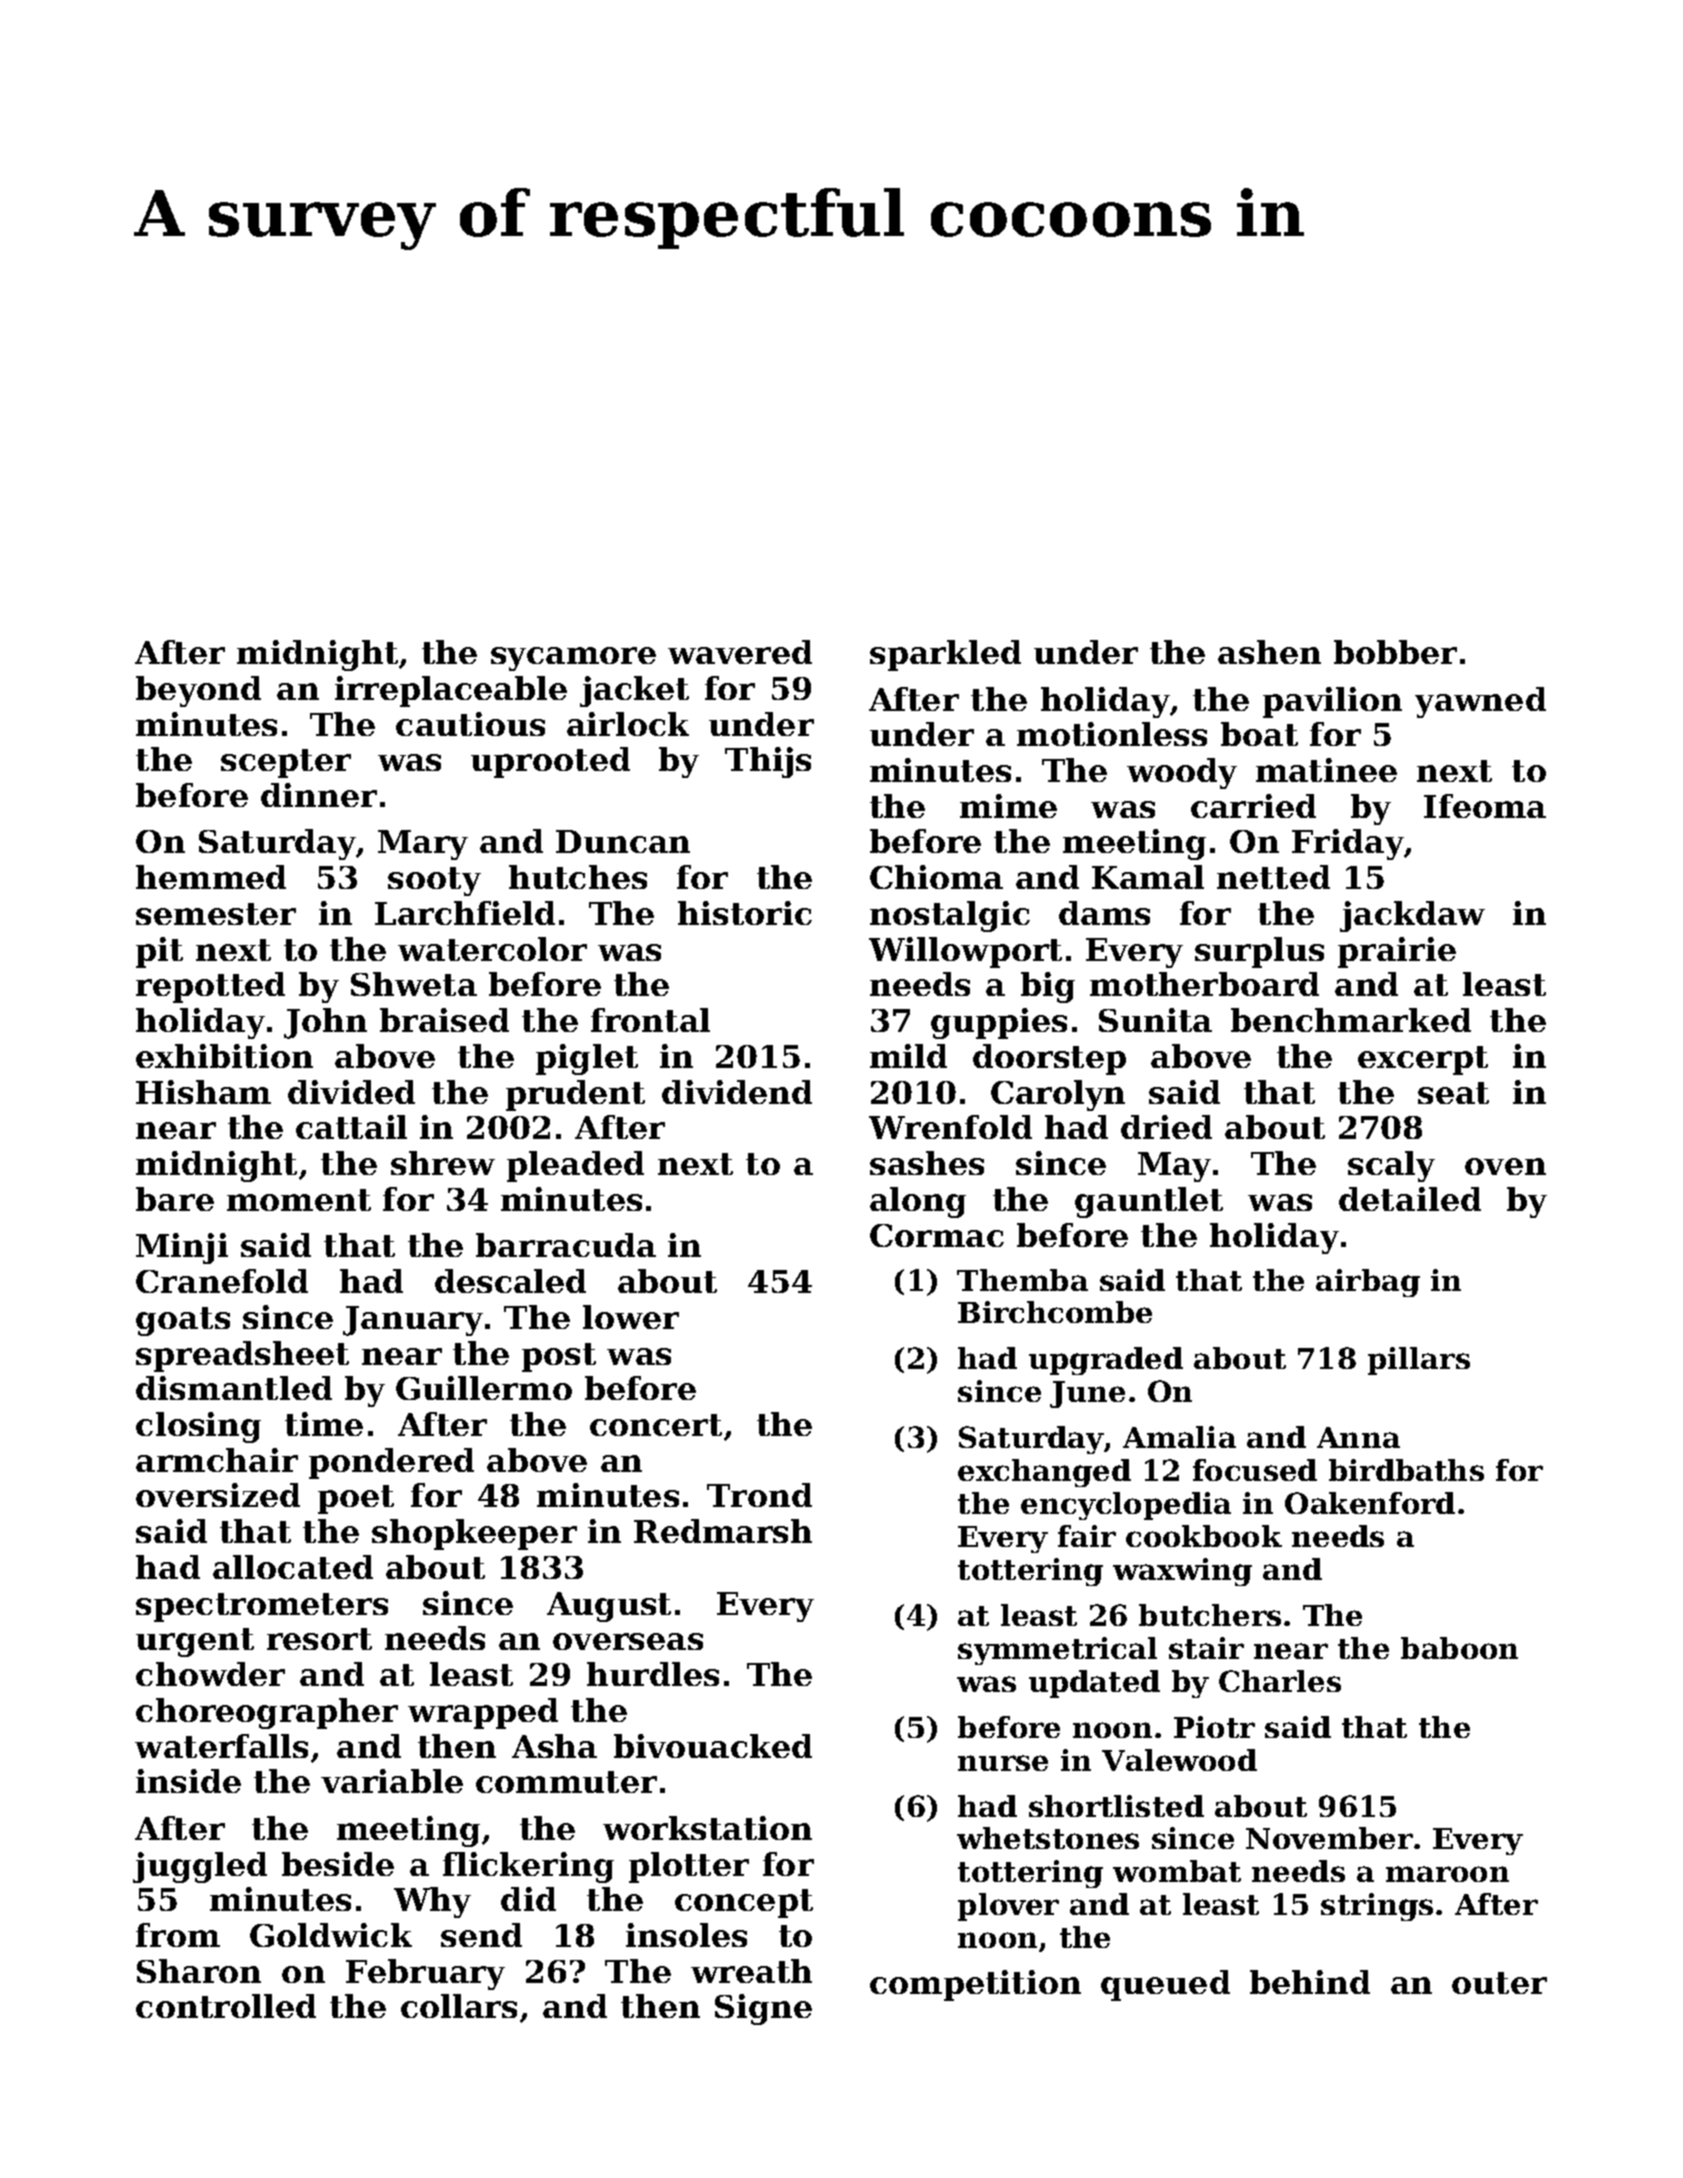 The width and height of the document is (1683, 2178). I want to click on exchanged, so click(1044, 1473).
